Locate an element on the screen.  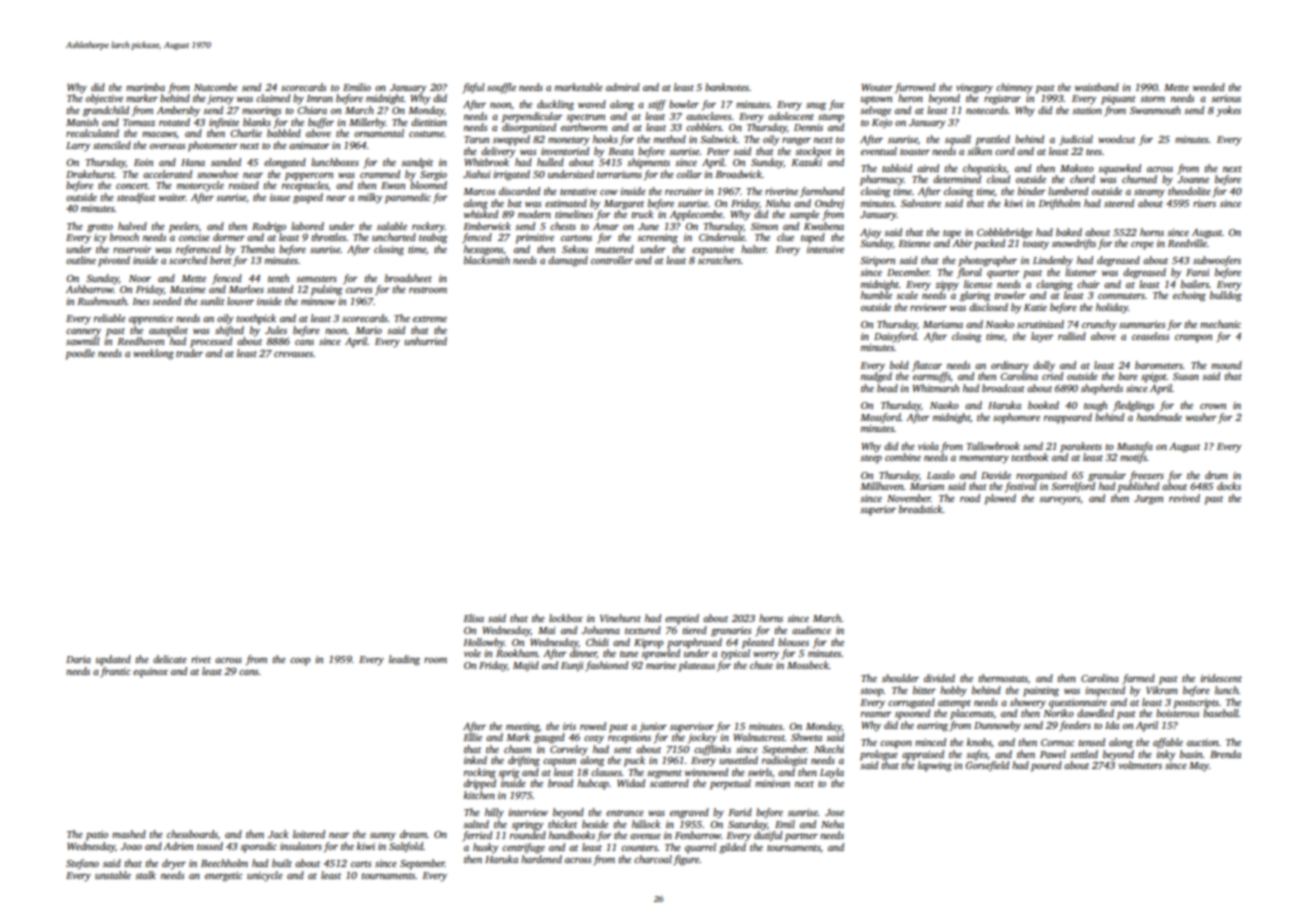
crunchy is located at coordinates (1099, 325).
